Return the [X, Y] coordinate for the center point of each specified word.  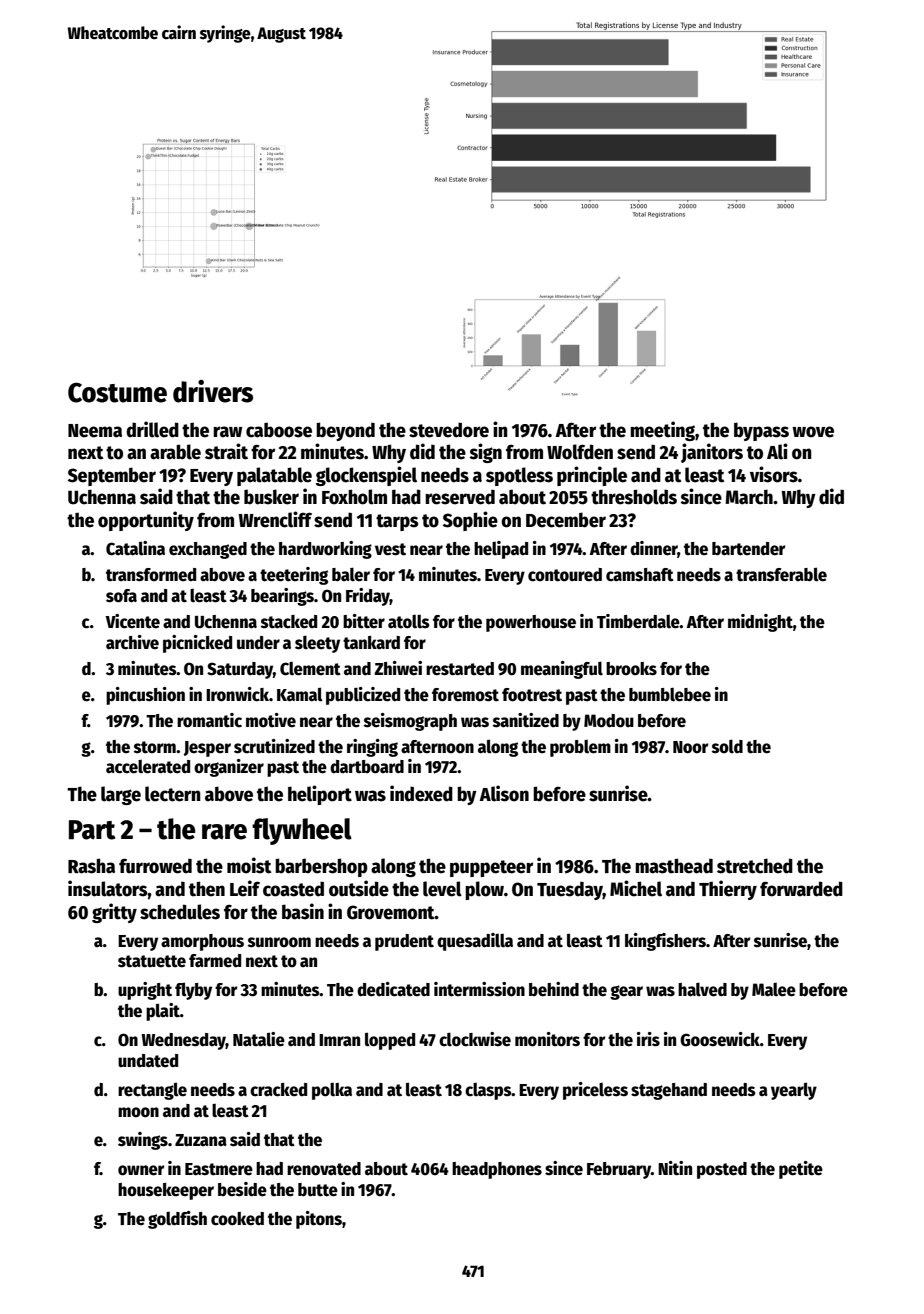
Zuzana [201, 1140]
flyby [193, 991]
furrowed [155, 866]
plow [484, 890]
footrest [532, 695]
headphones [497, 1170]
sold [727, 746]
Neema [95, 431]
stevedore [449, 430]
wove [813, 432]
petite [801, 1170]
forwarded [801, 889]
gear [626, 992]
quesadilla [475, 942]
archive [132, 642]
